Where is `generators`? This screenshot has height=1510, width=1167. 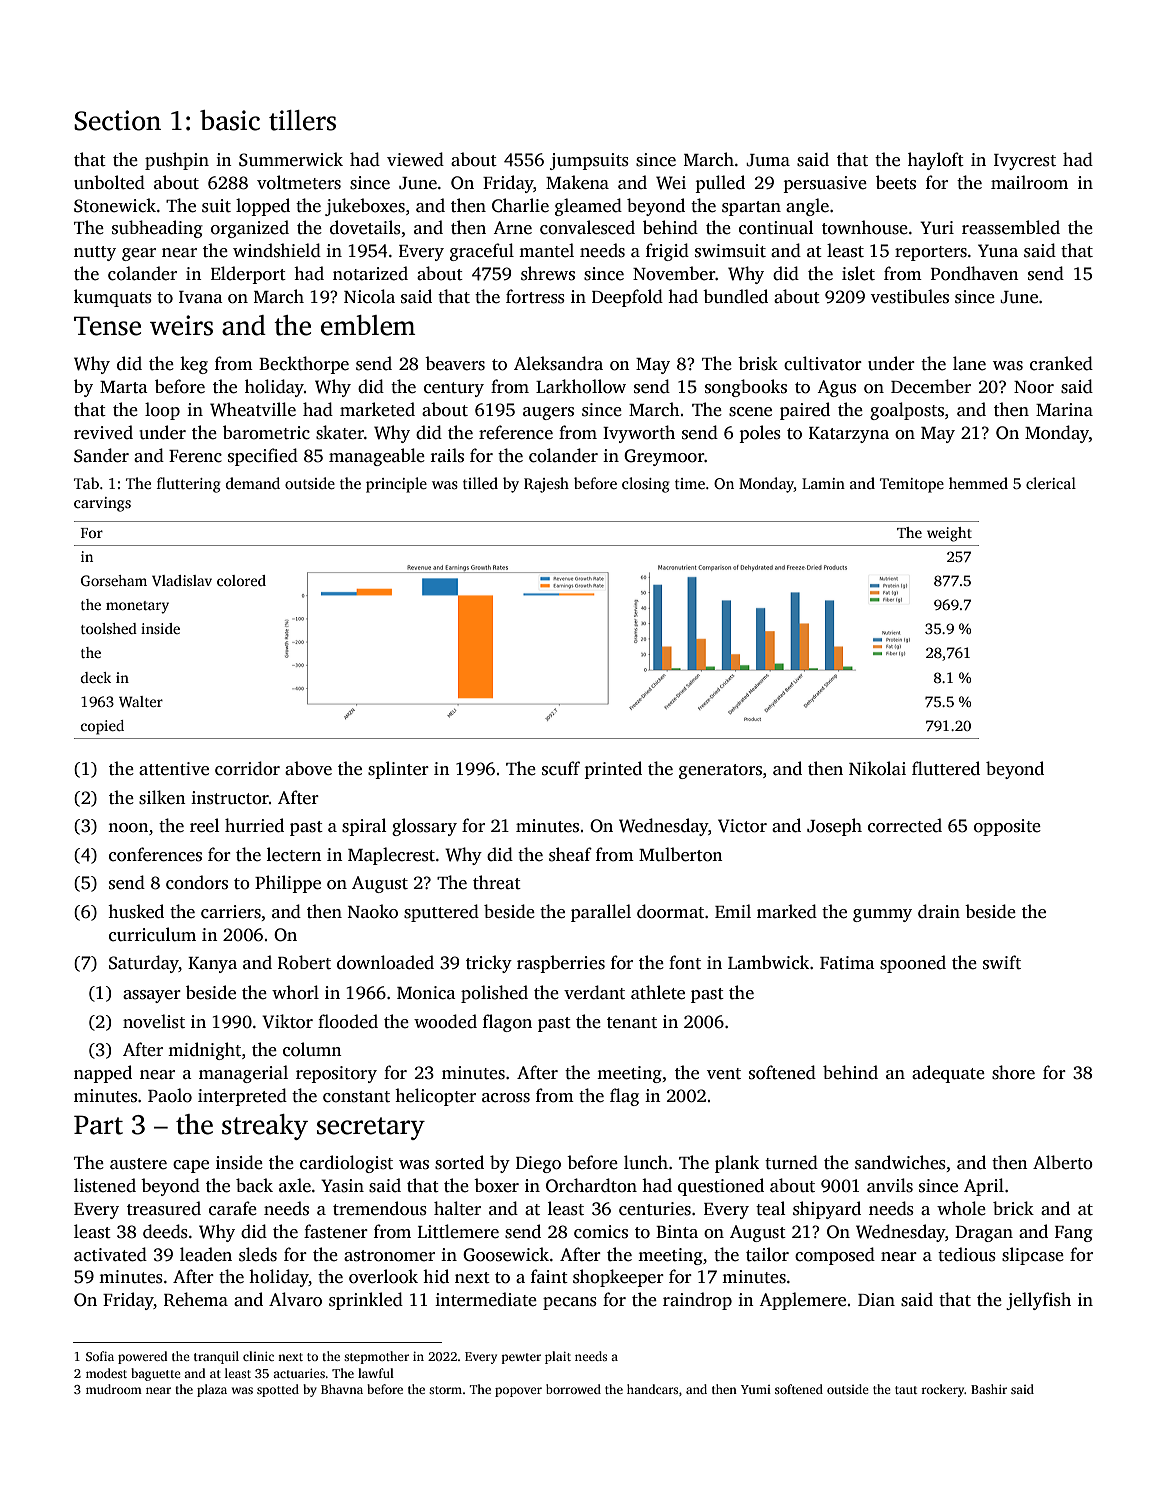 generators is located at coordinates (720, 771).
